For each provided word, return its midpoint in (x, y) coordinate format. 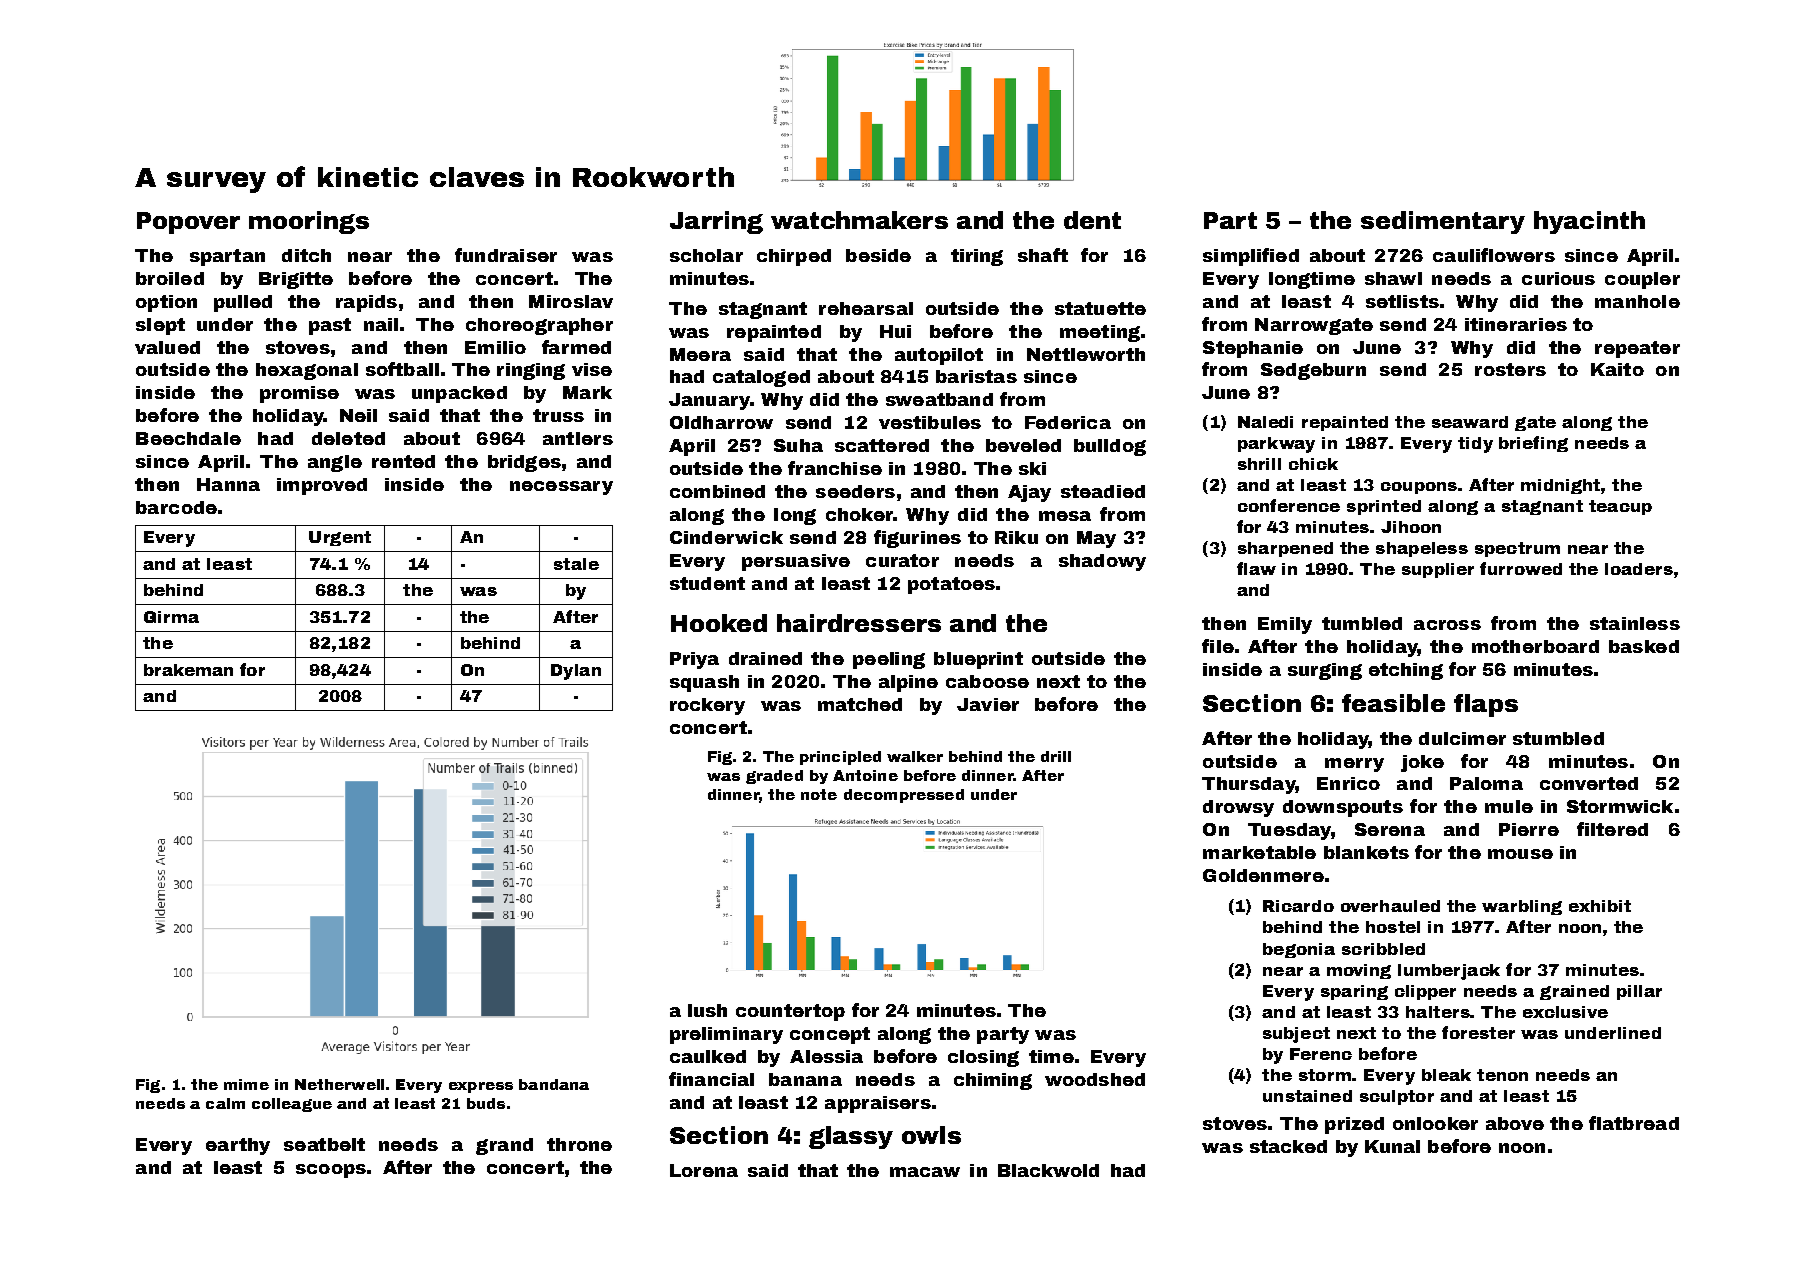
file (1218, 646)
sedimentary (1443, 222)
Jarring (716, 222)
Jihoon (1411, 527)
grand (504, 1146)
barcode (176, 507)
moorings (309, 222)
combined (717, 491)
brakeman (188, 670)
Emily (1285, 625)
